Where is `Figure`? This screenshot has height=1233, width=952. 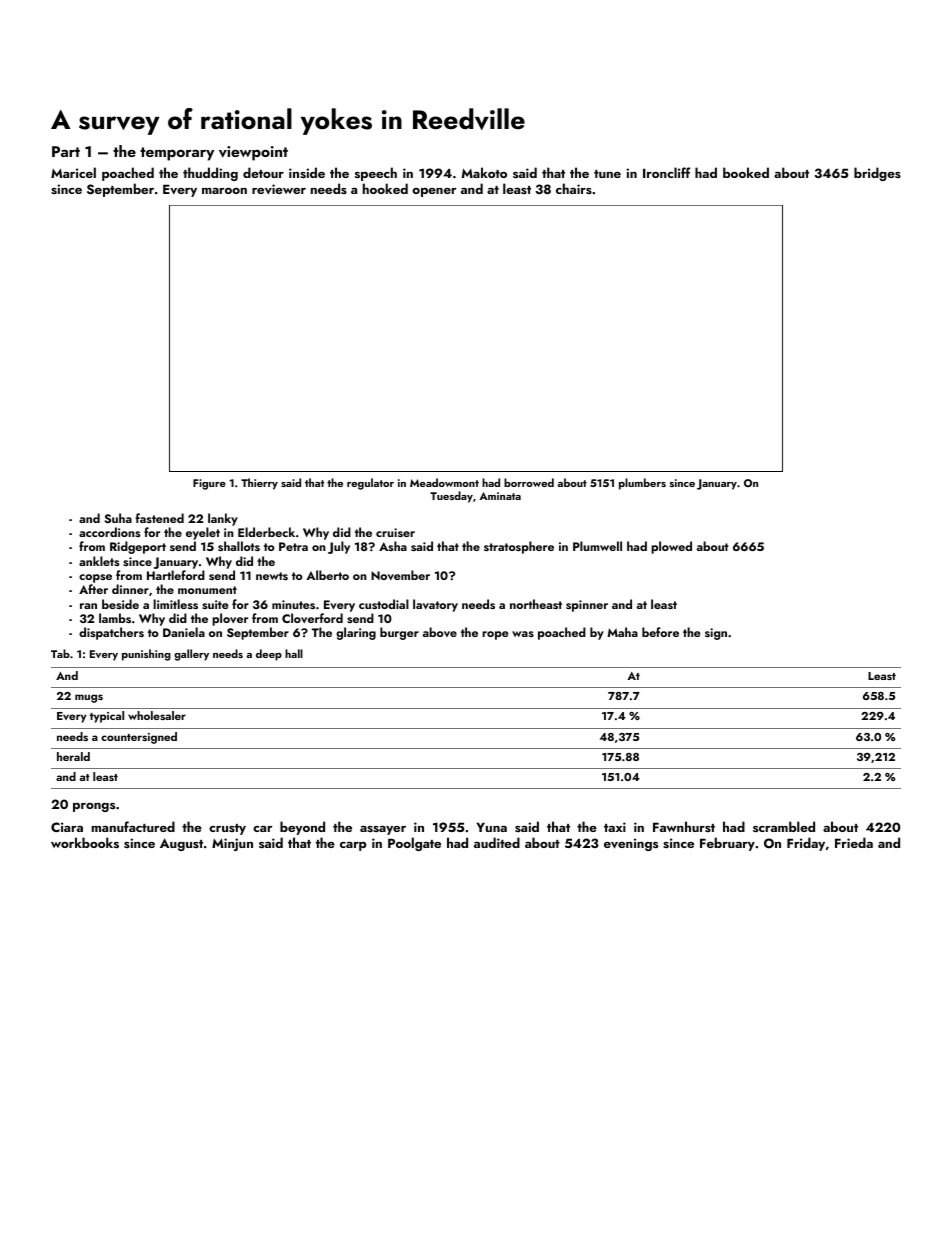
Figure is located at coordinates (209, 484).
